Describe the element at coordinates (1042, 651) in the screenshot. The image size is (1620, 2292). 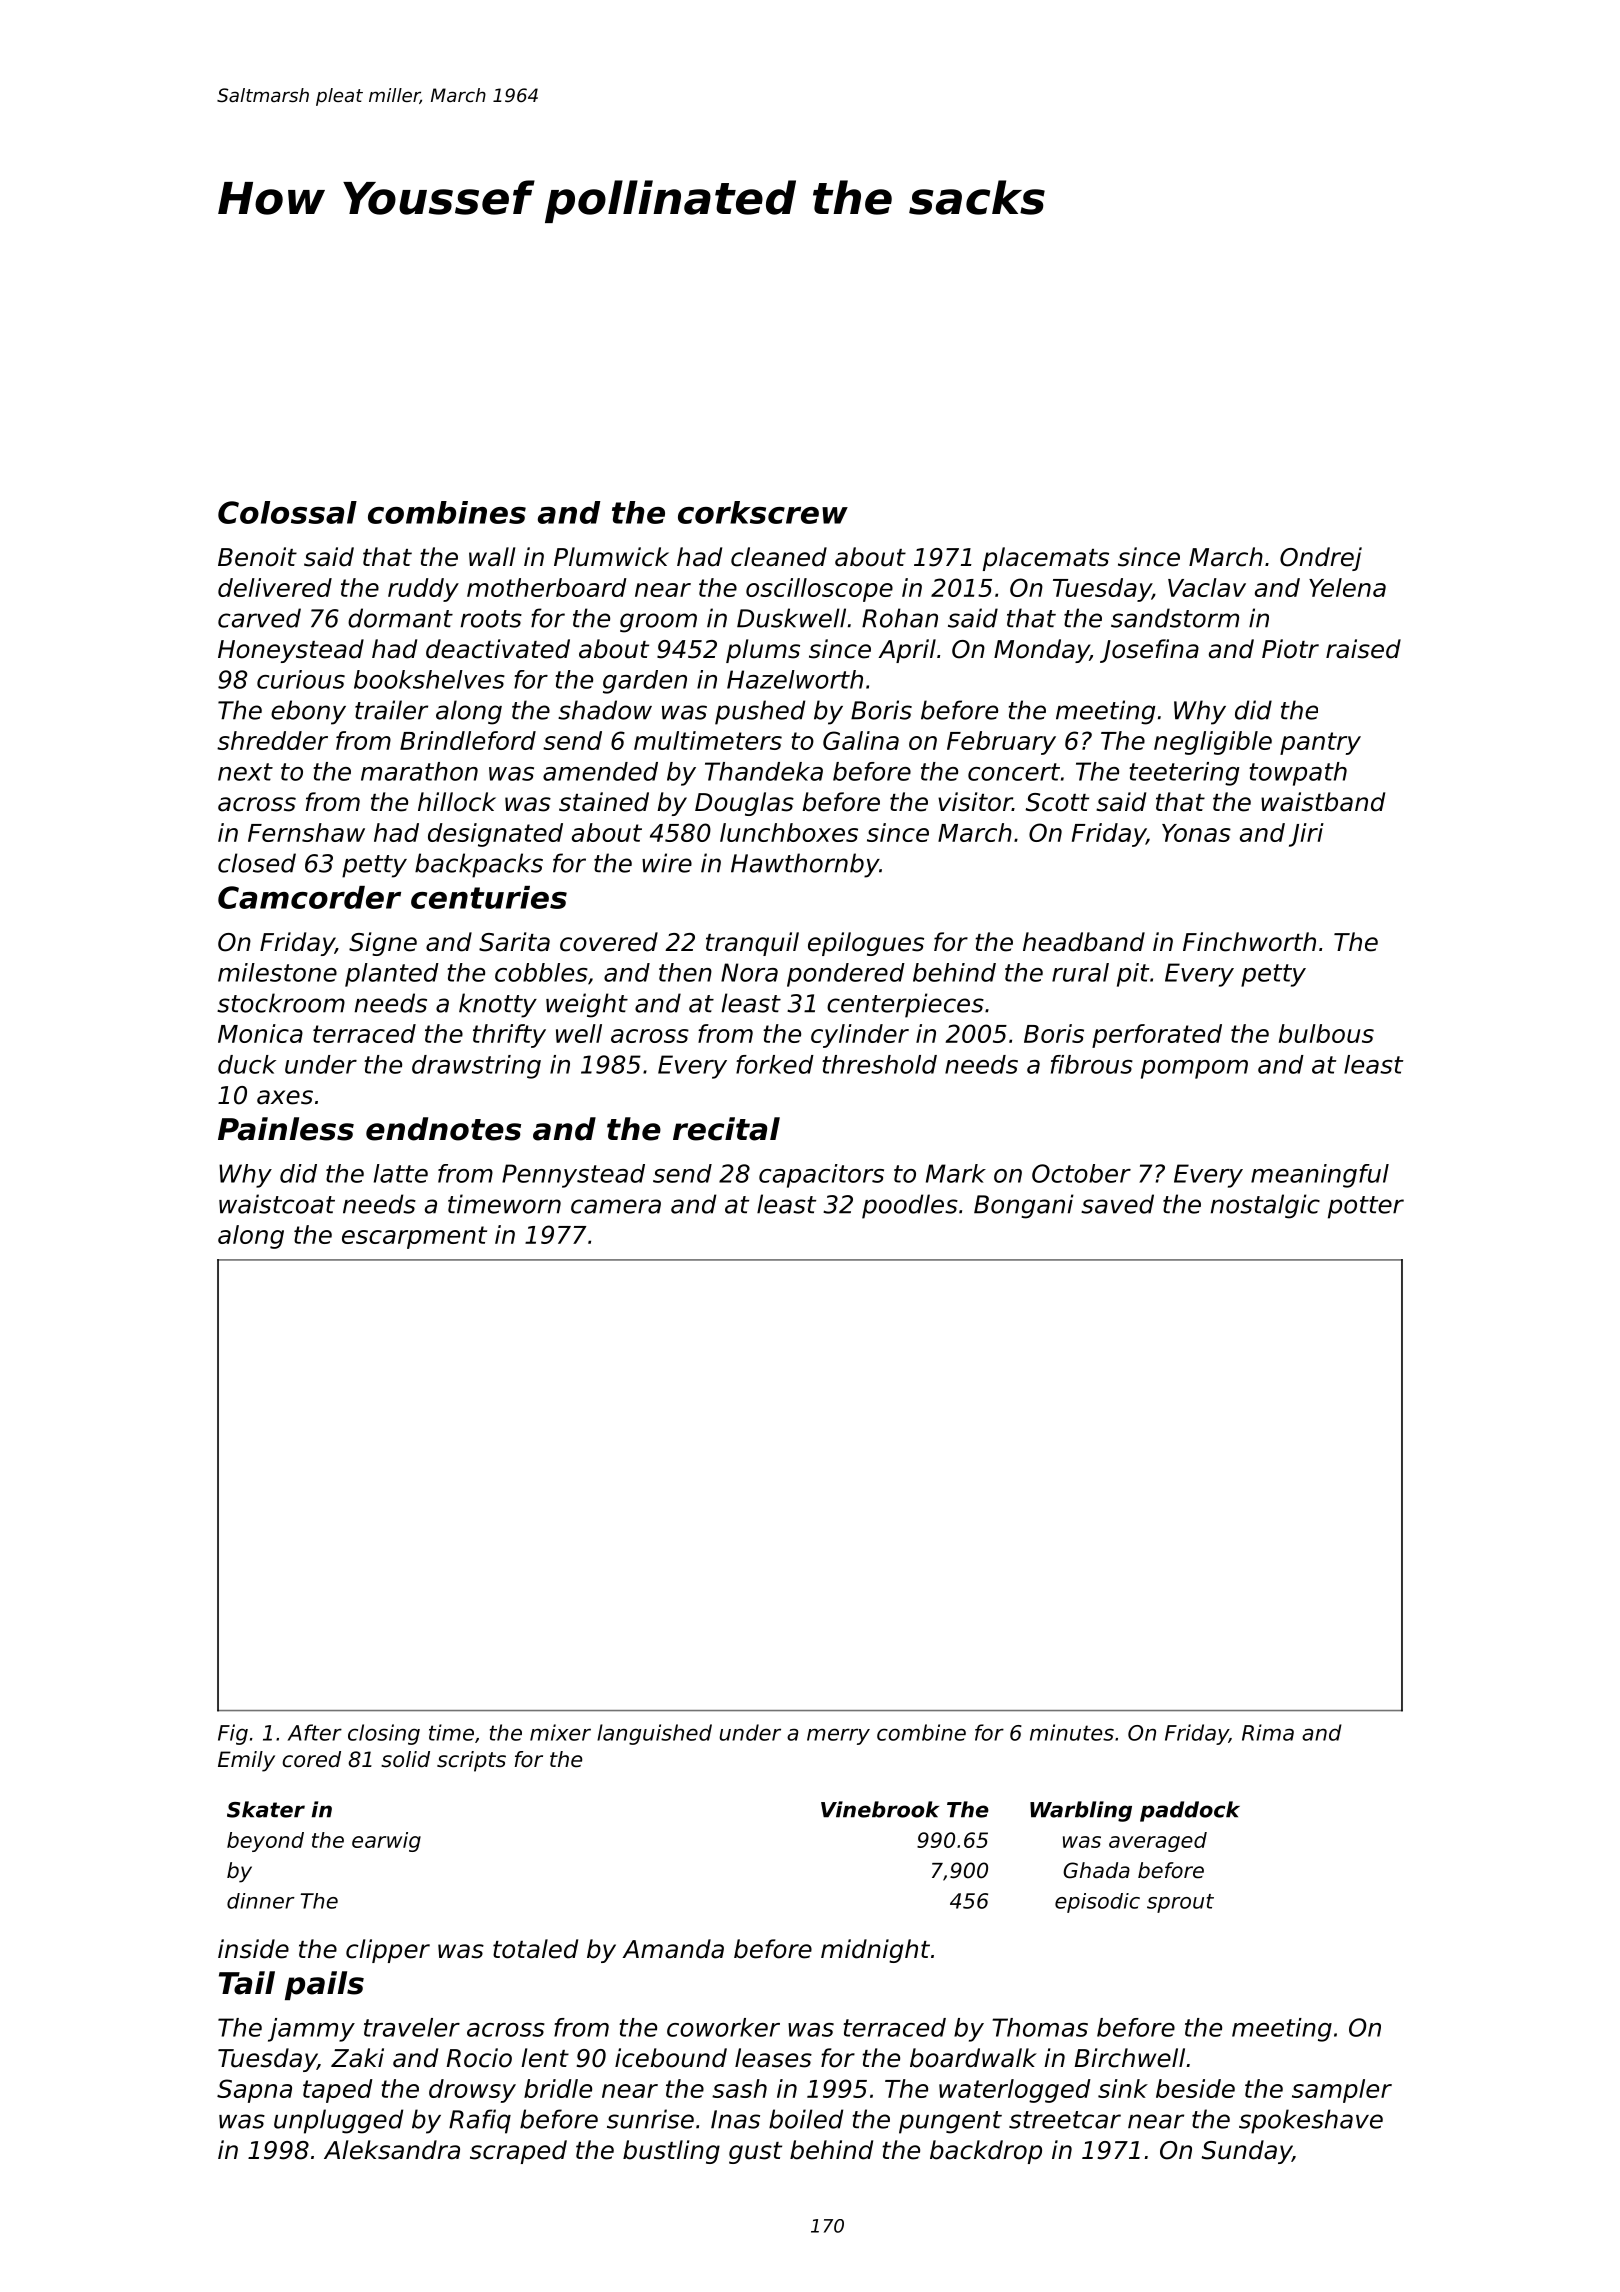
I see `Monday` at that location.
